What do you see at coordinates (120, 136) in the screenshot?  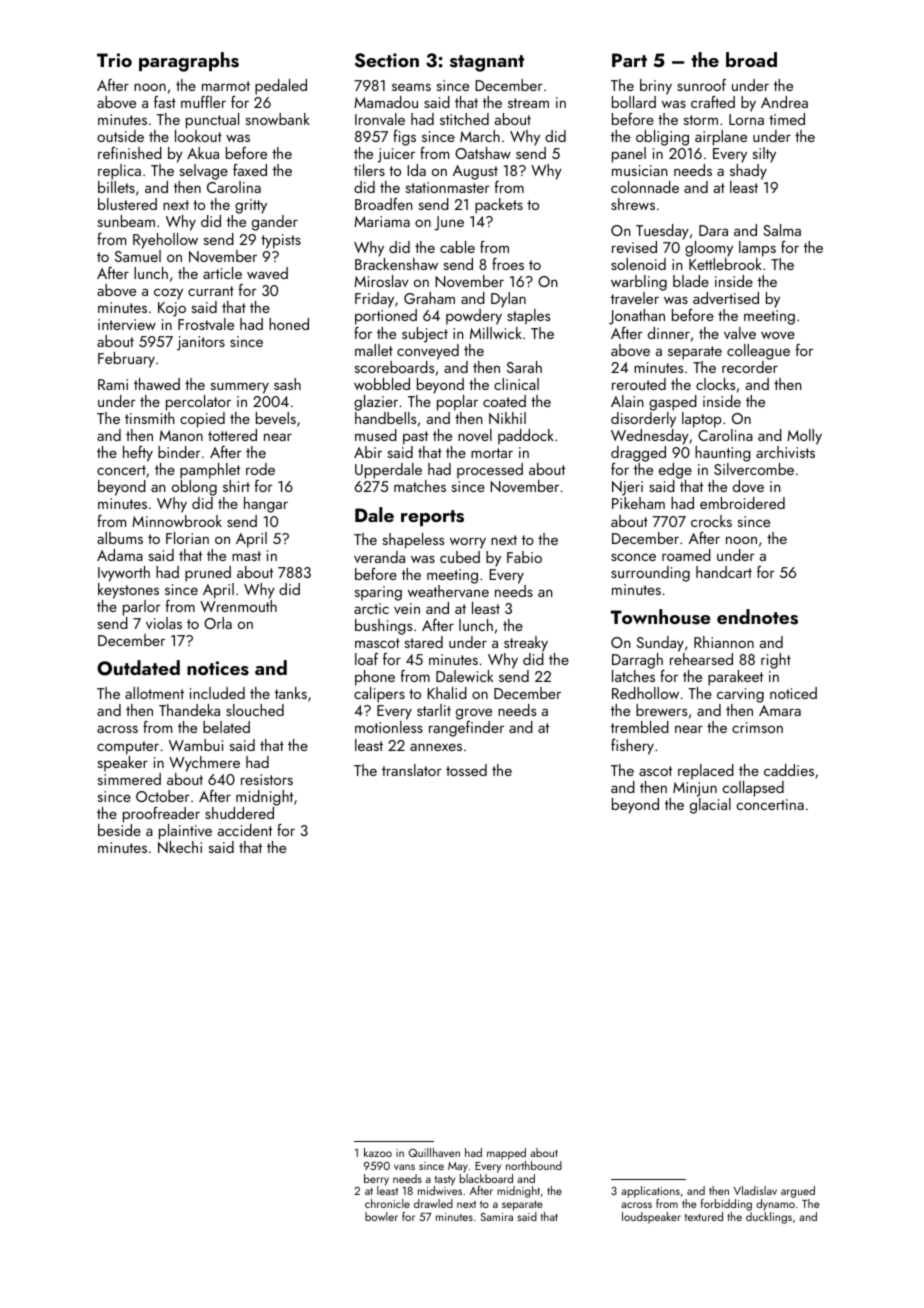 I see `outside` at bounding box center [120, 136].
